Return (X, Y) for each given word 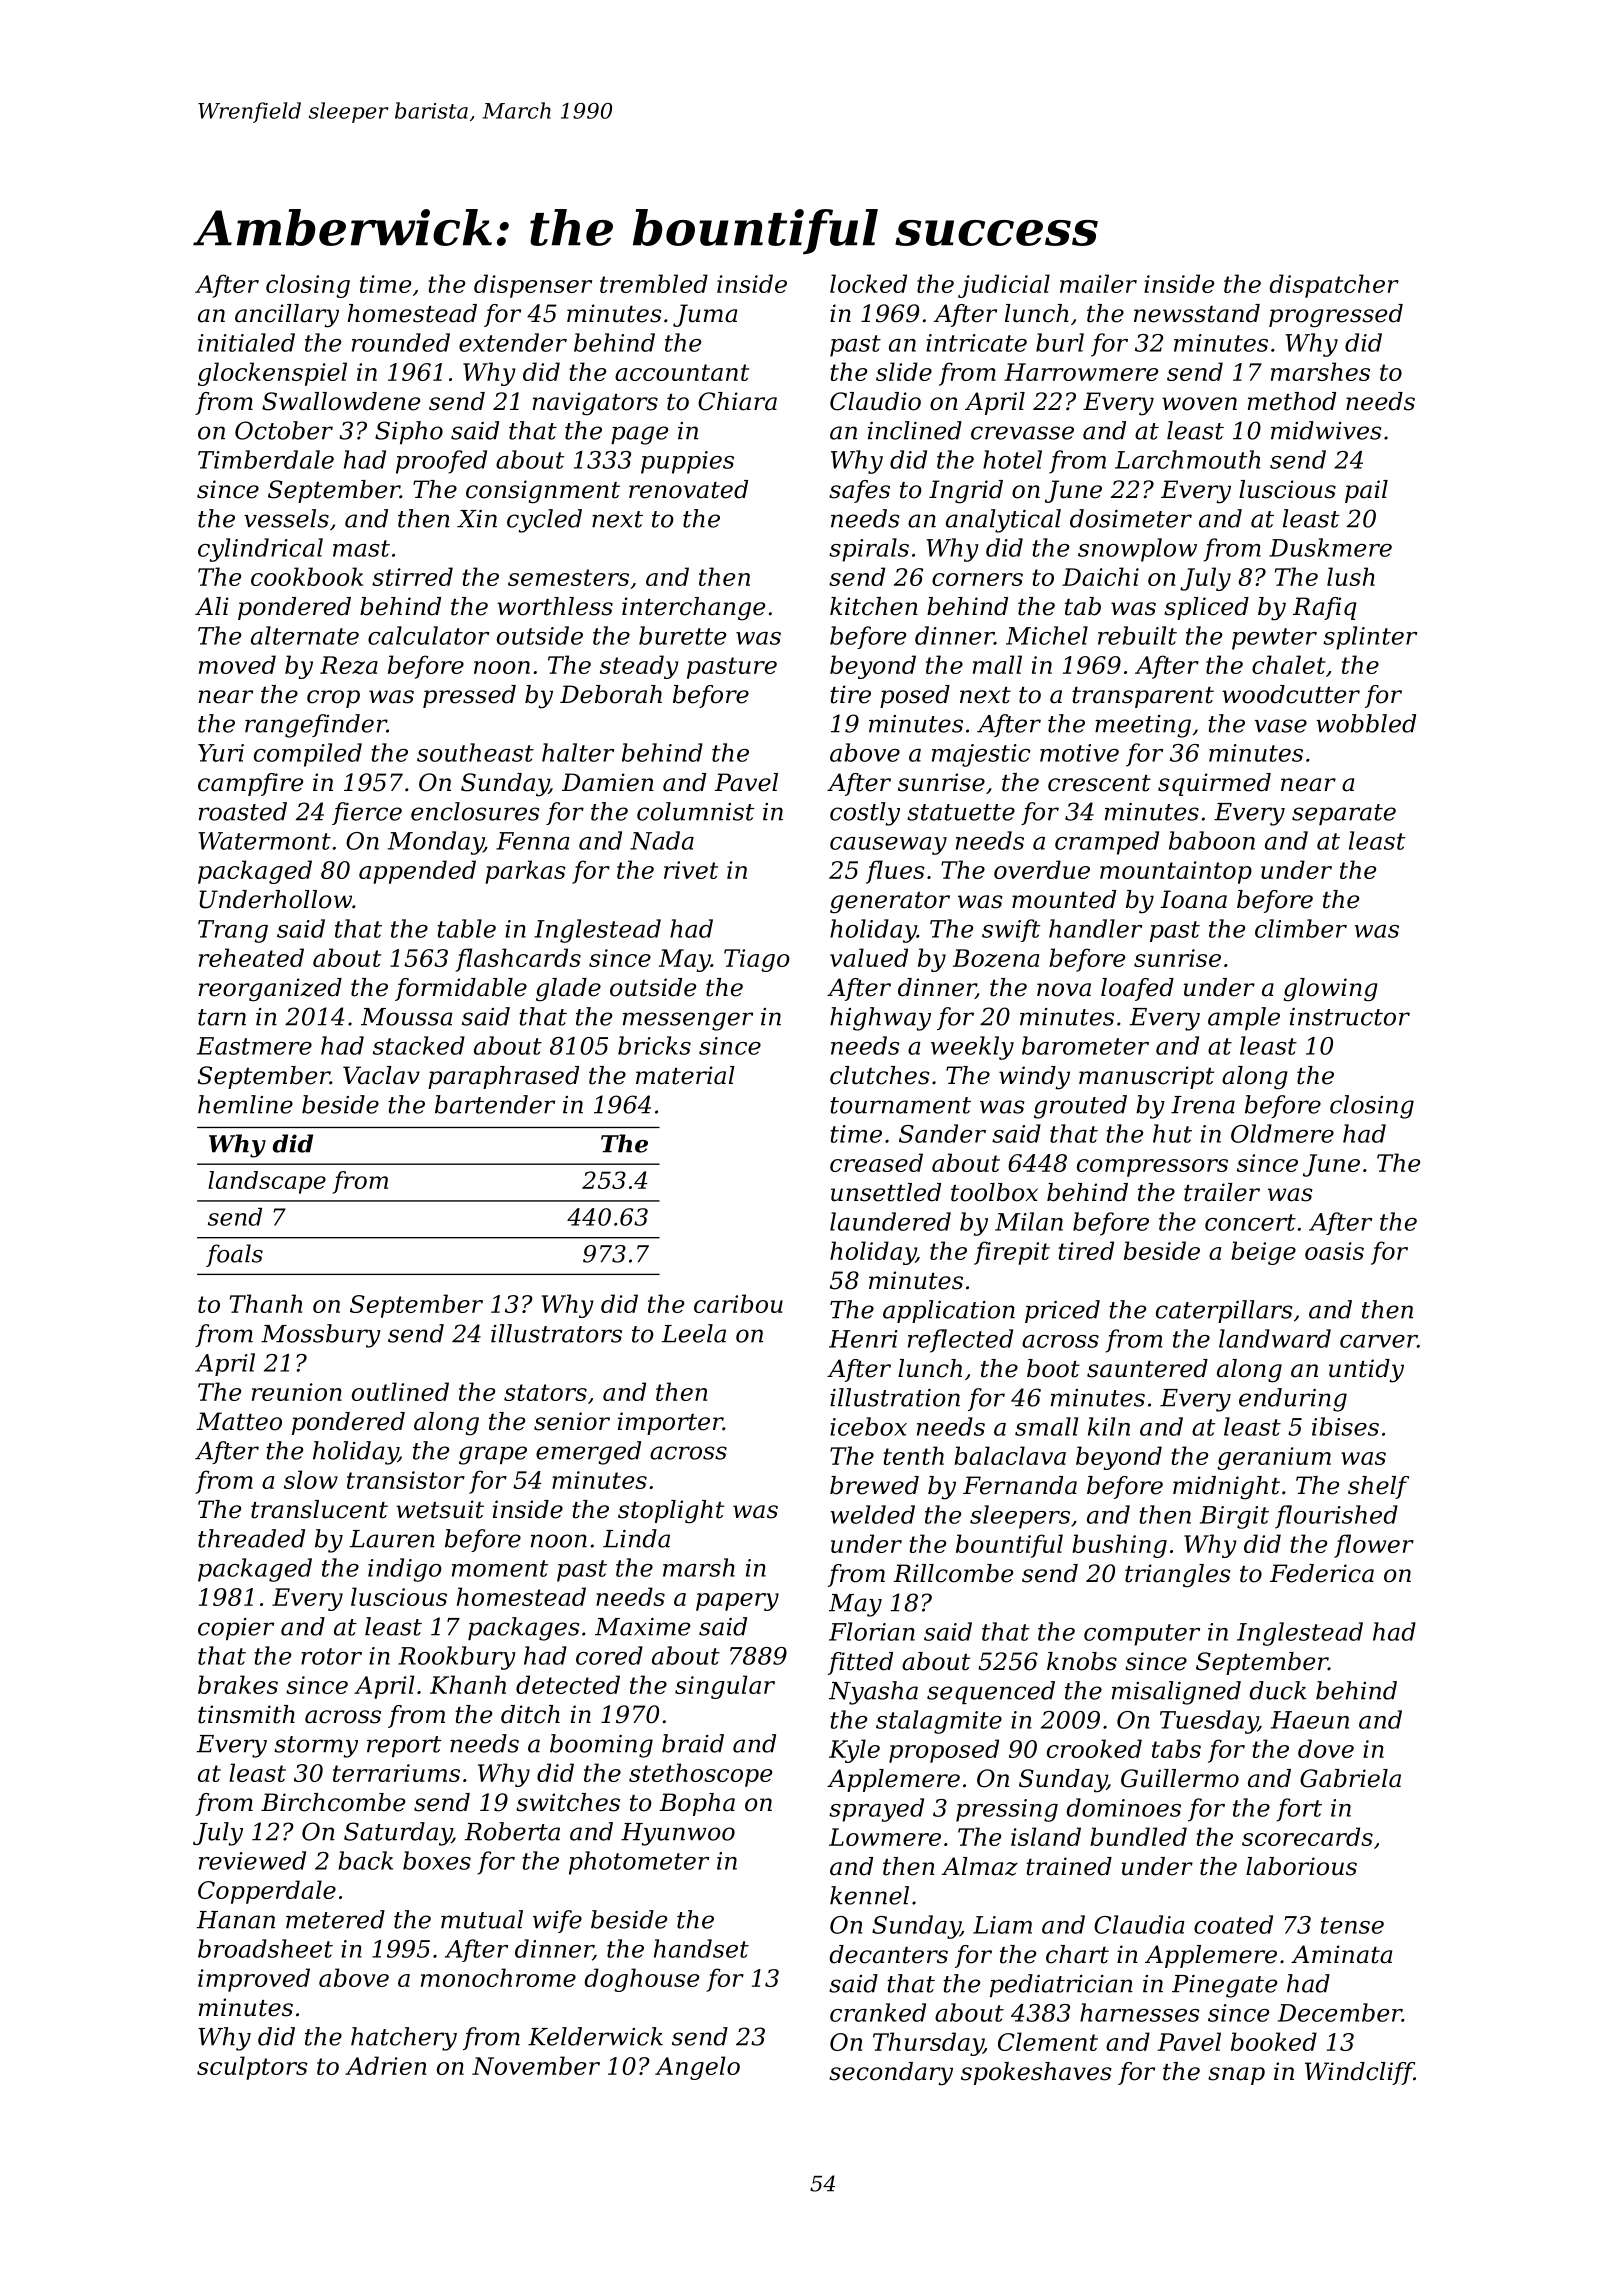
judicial (1004, 286)
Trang (233, 931)
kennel (869, 1895)
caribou (738, 1303)
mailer (1098, 283)
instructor (1350, 1017)
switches (568, 1802)
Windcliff (1359, 2073)
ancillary (287, 316)
